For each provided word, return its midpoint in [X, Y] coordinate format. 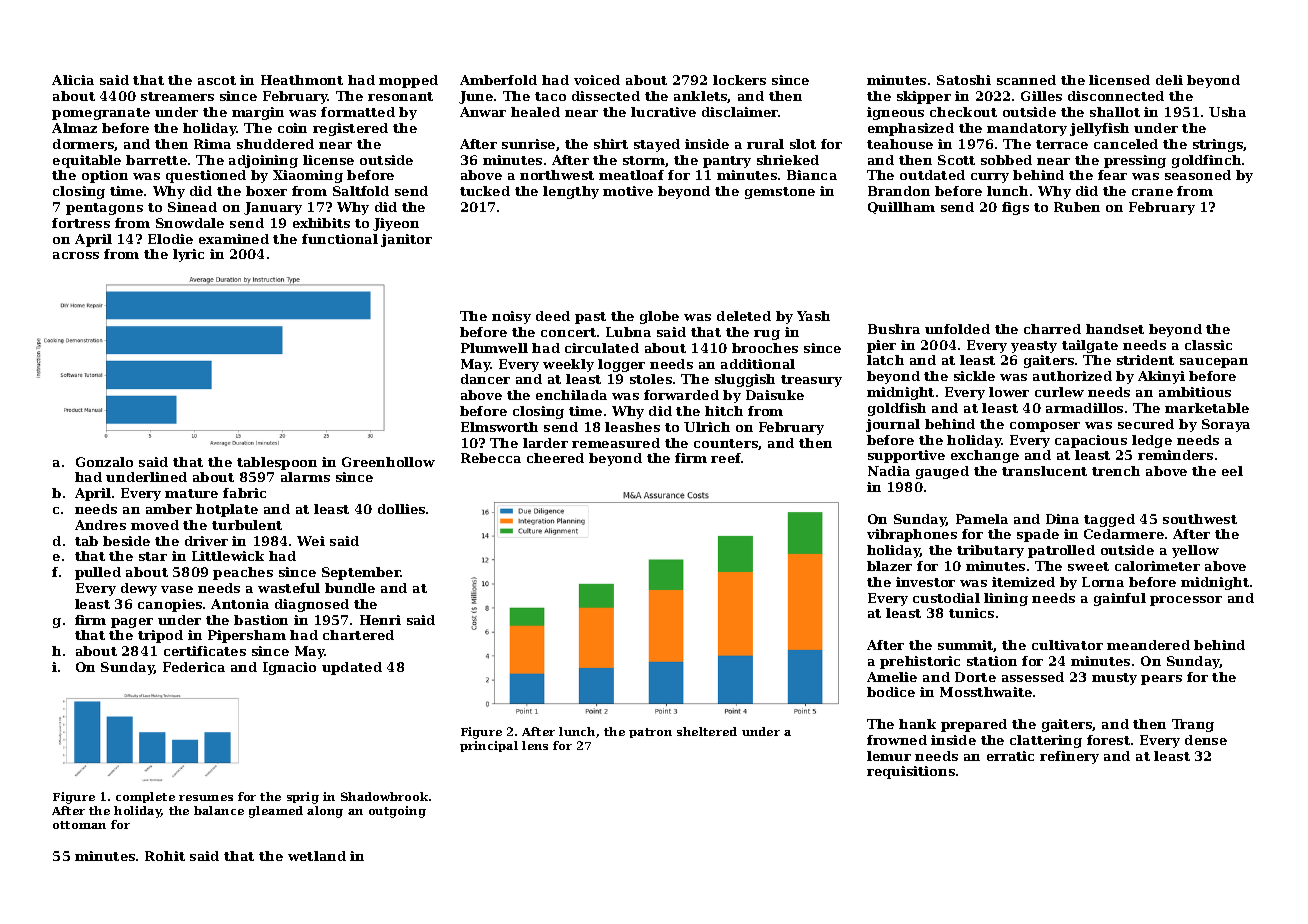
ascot [217, 80]
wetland [317, 856]
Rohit [165, 856]
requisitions [911, 772]
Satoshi [964, 80]
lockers [739, 80]
